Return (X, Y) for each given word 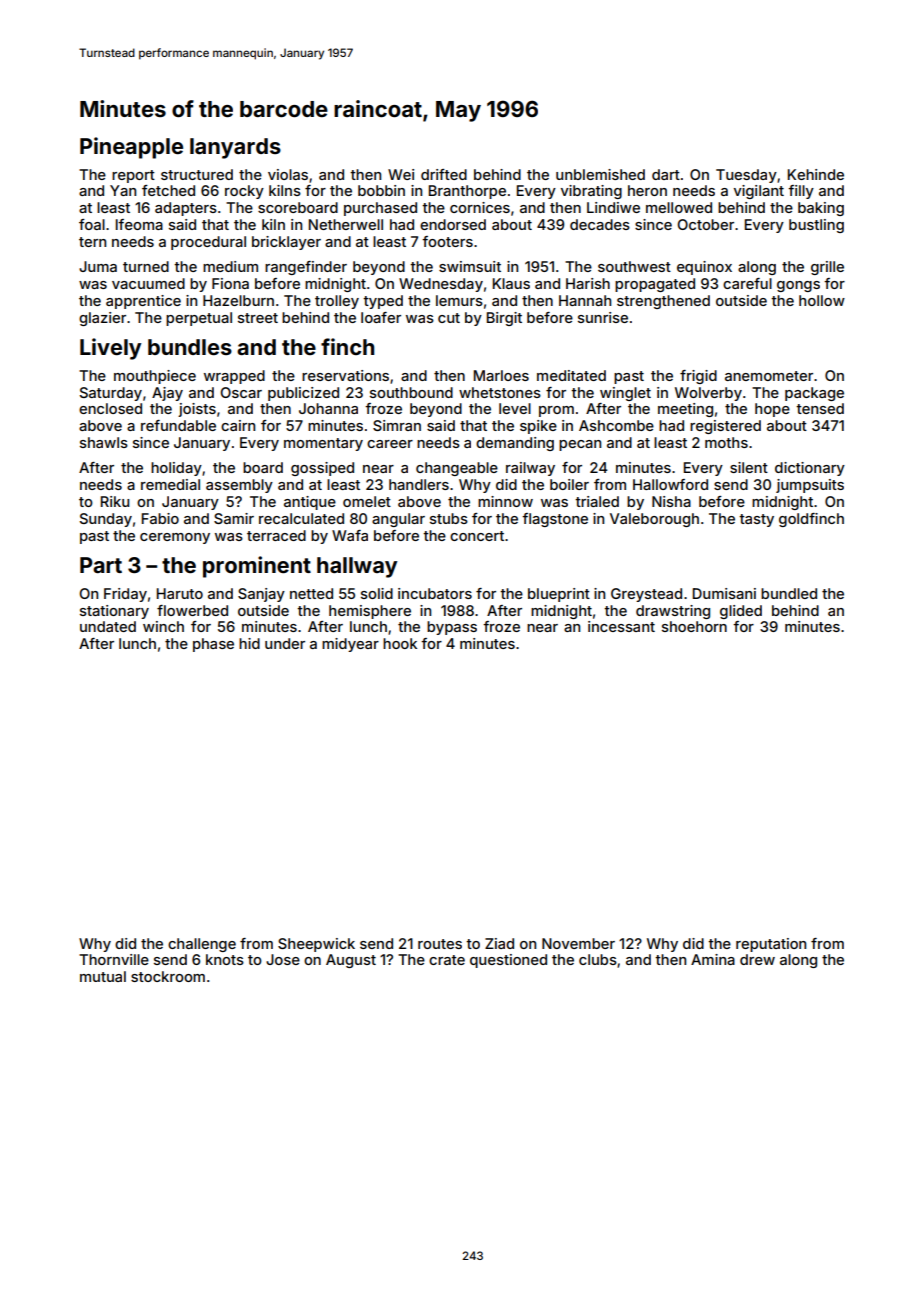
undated (108, 626)
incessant (621, 626)
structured (197, 174)
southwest (634, 266)
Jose (283, 959)
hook (400, 643)
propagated (655, 285)
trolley (337, 302)
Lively (110, 349)
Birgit (504, 319)
